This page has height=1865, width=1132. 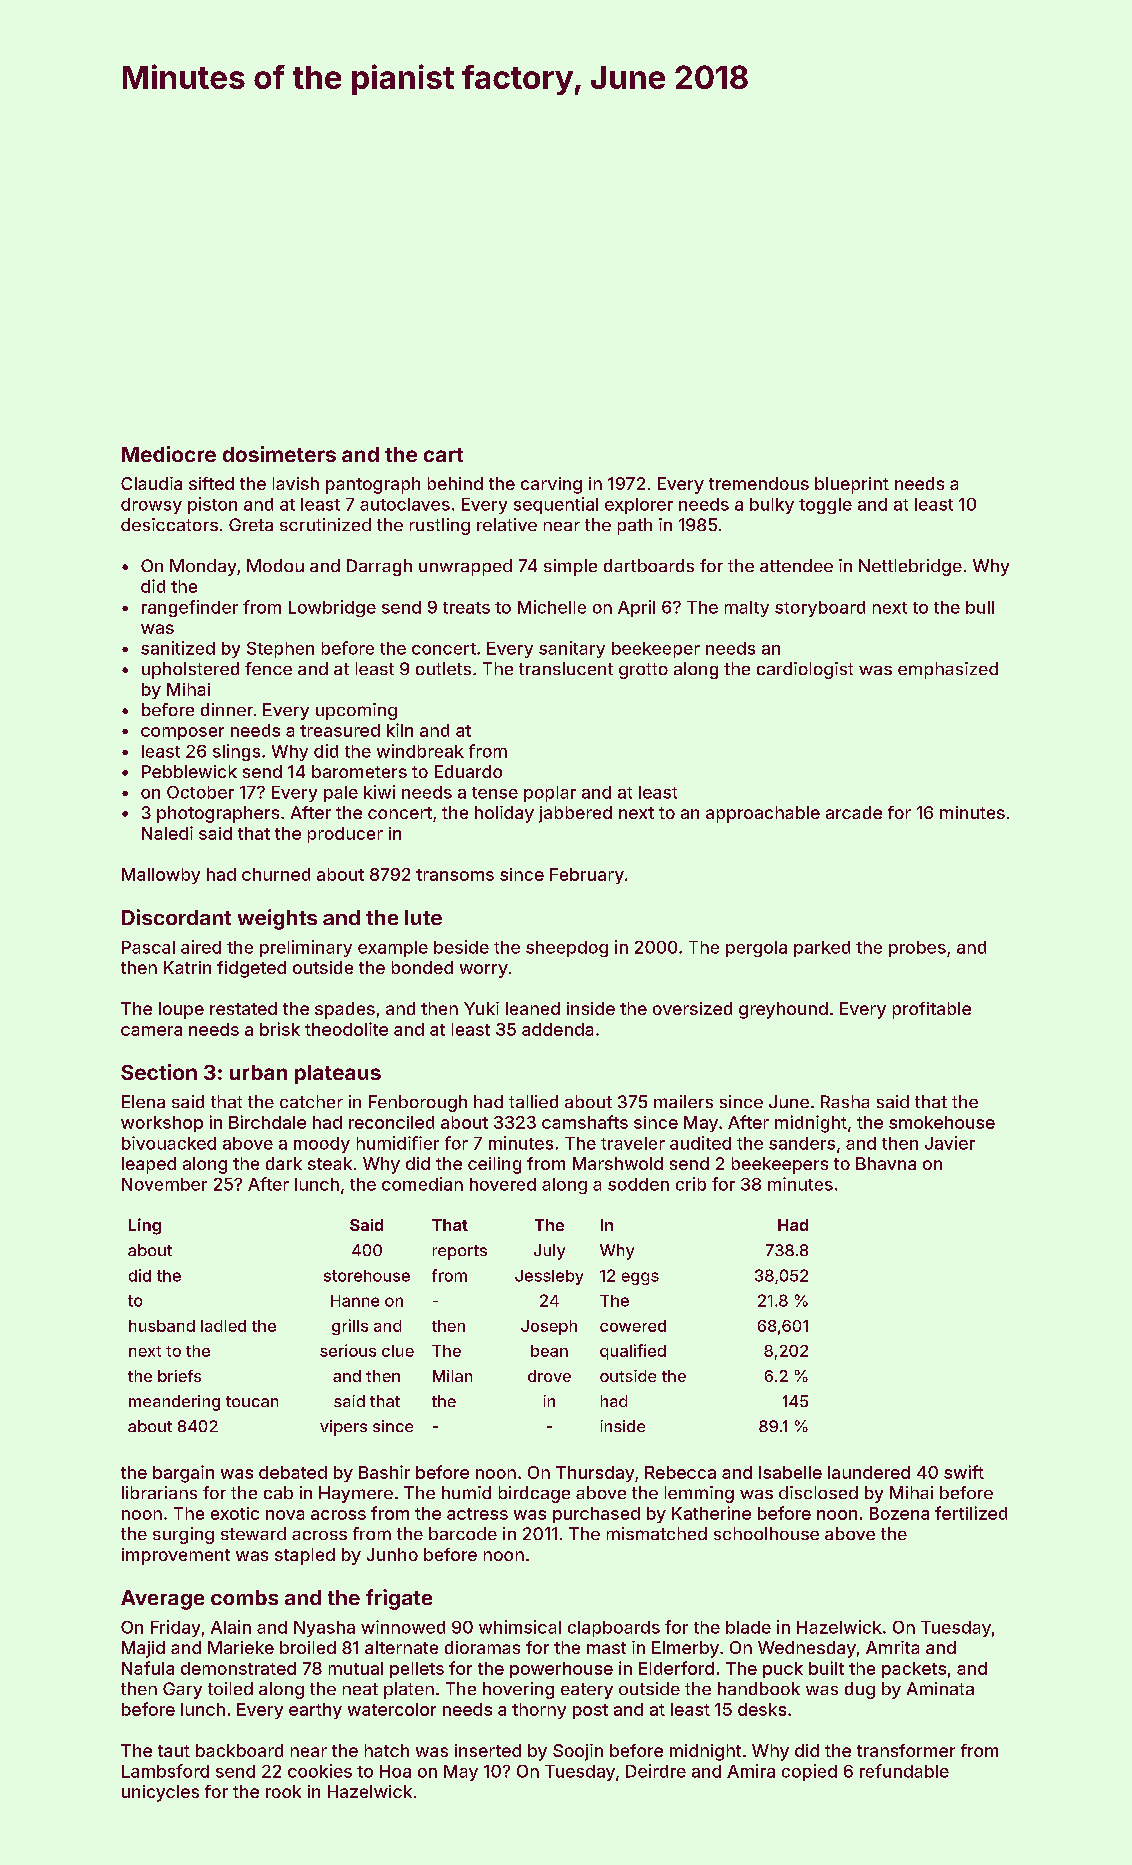 What do you see at coordinates (165, 1771) in the page?
I see `Lambsford` at bounding box center [165, 1771].
